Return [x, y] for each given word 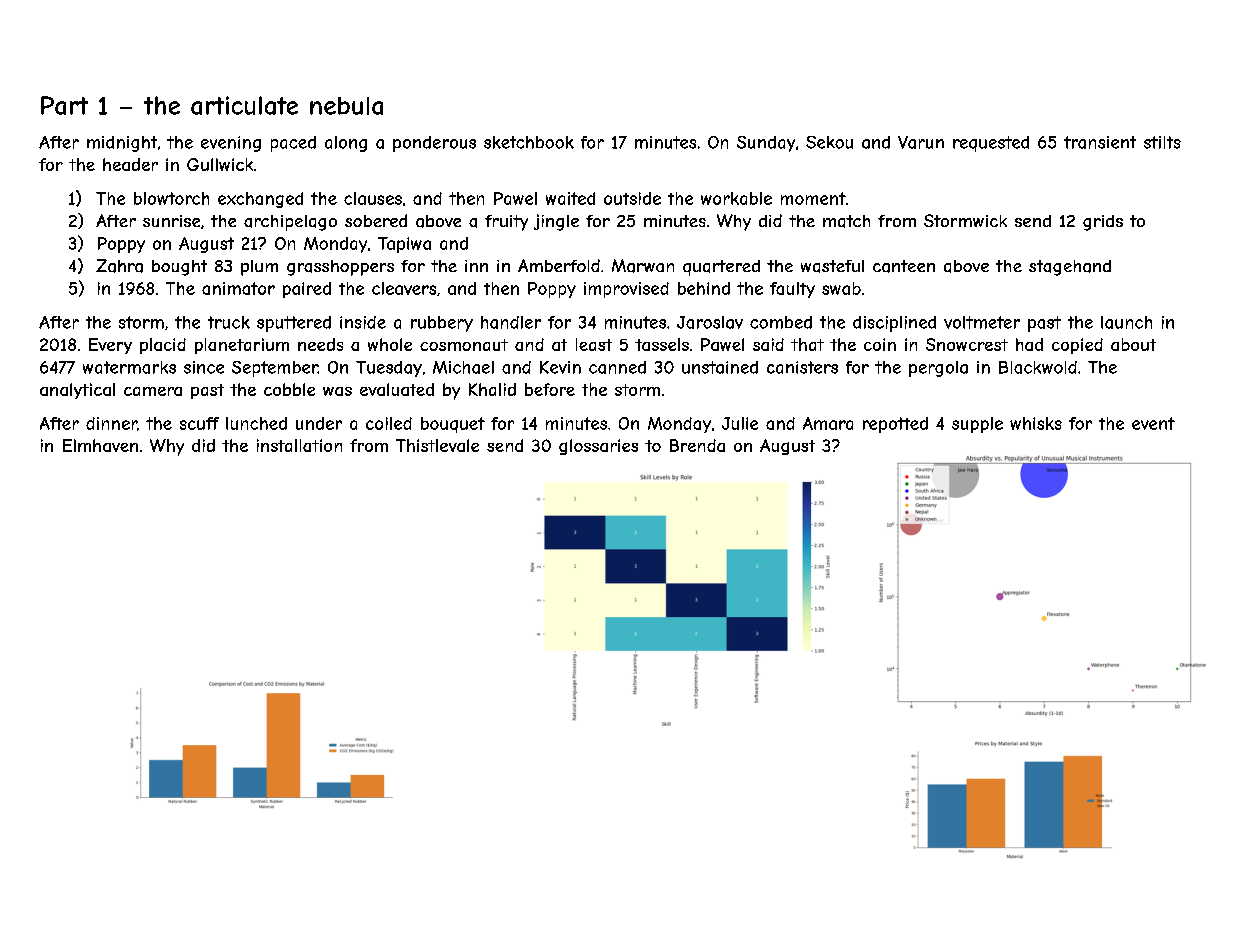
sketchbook [529, 142]
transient [1100, 142]
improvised [626, 290]
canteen [904, 266]
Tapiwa [404, 245]
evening [231, 144]
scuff [199, 423]
